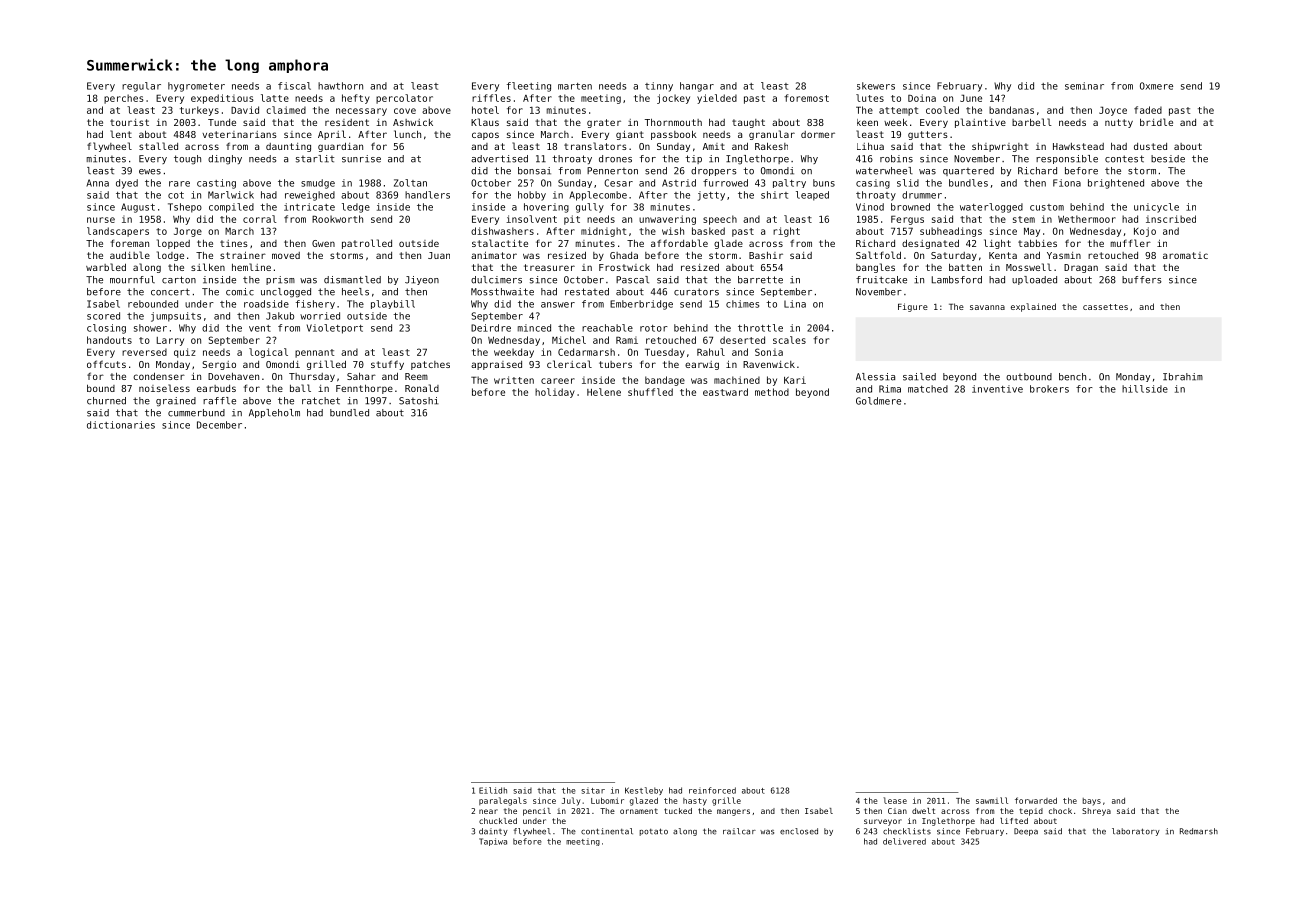 The image size is (1308, 924). Describe the element at coordinates (493, 832) in the screenshot. I see `dainty` at that location.
